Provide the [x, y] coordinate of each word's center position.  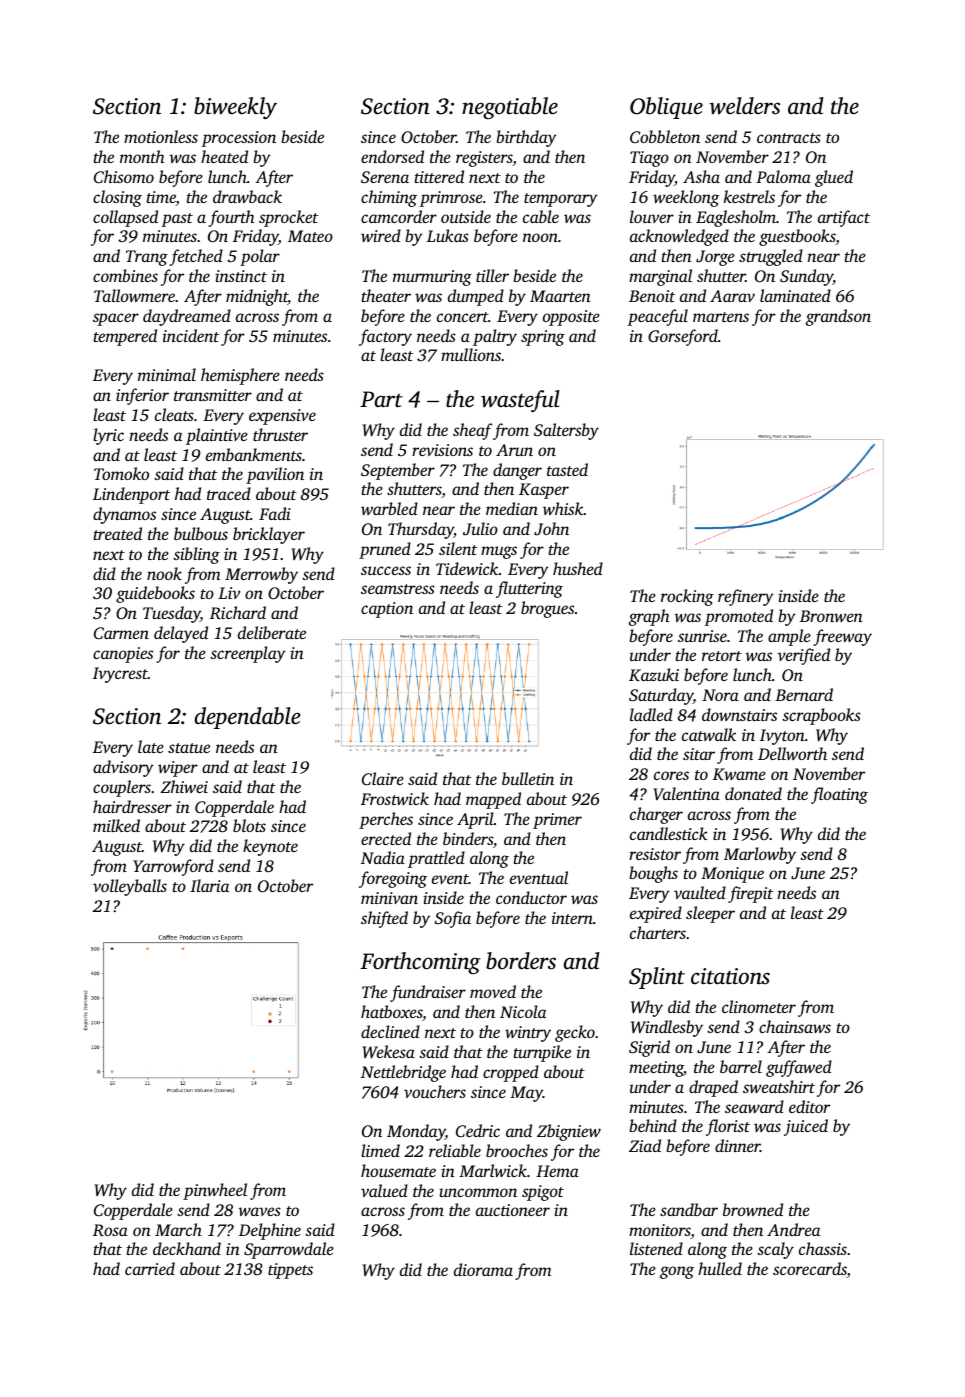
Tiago [649, 159]
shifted [384, 919]
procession [238, 139]
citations [730, 976]
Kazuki [654, 674]
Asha [701, 176]
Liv [229, 593]
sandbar [689, 1209]
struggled [771, 257]
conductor [531, 897]
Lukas [448, 235]
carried [150, 1268]
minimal [167, 374]
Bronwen [831, 616]
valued [384, 1190]
